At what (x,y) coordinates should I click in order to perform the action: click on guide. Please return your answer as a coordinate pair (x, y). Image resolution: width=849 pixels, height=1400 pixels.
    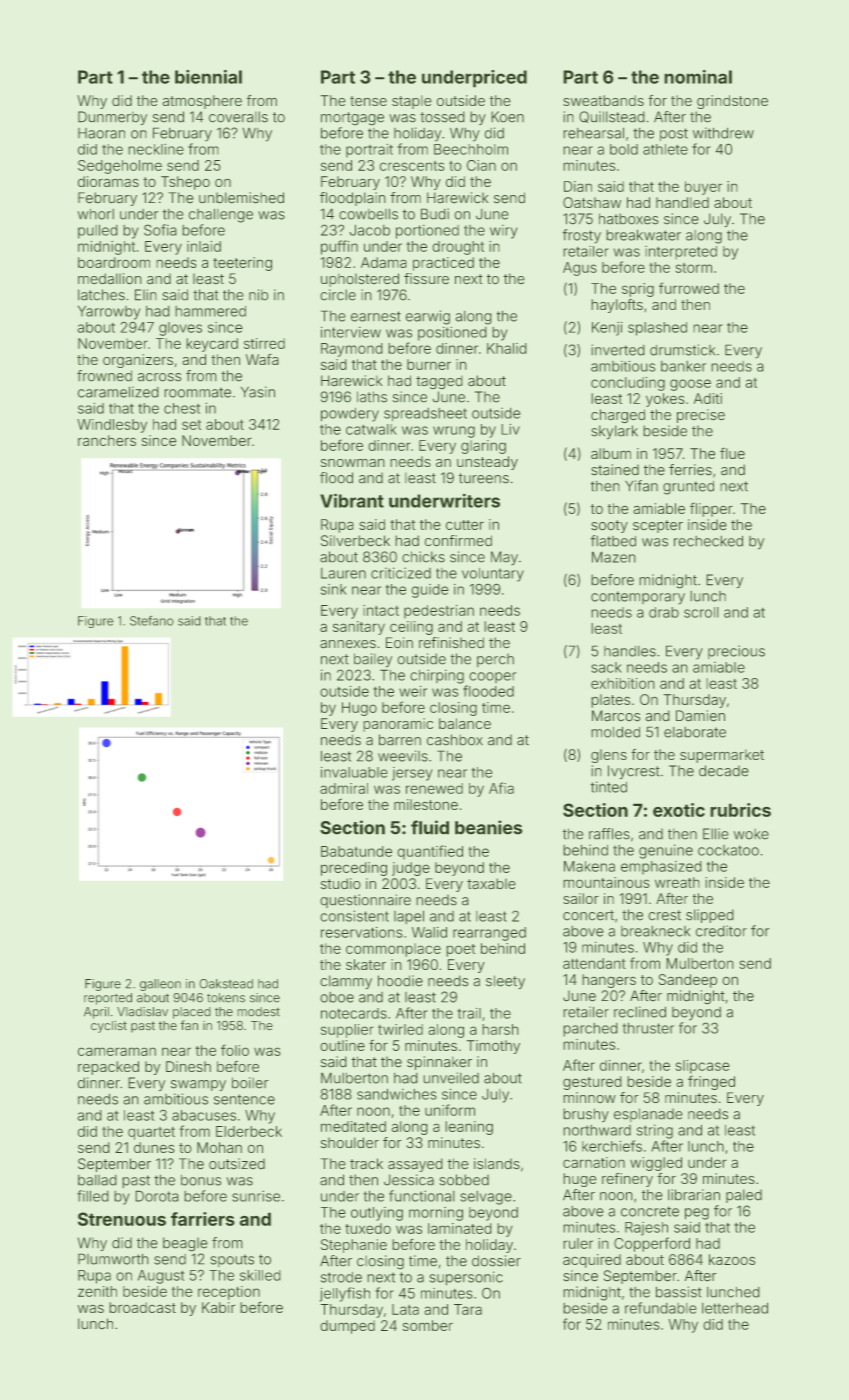
    Looking at the image, I should click on (430, 591).
